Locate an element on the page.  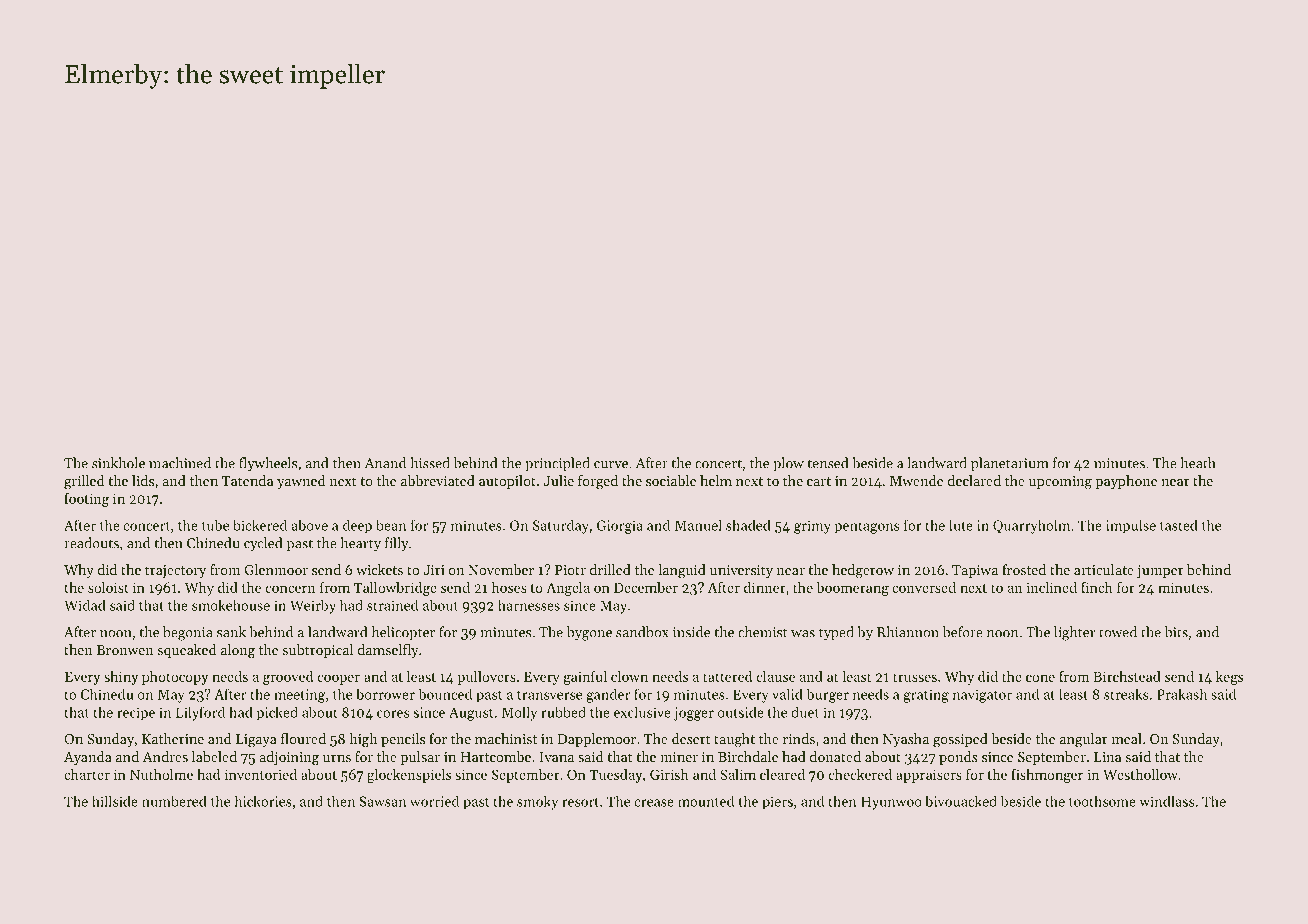
curve is located at coordinates (611, 465).
